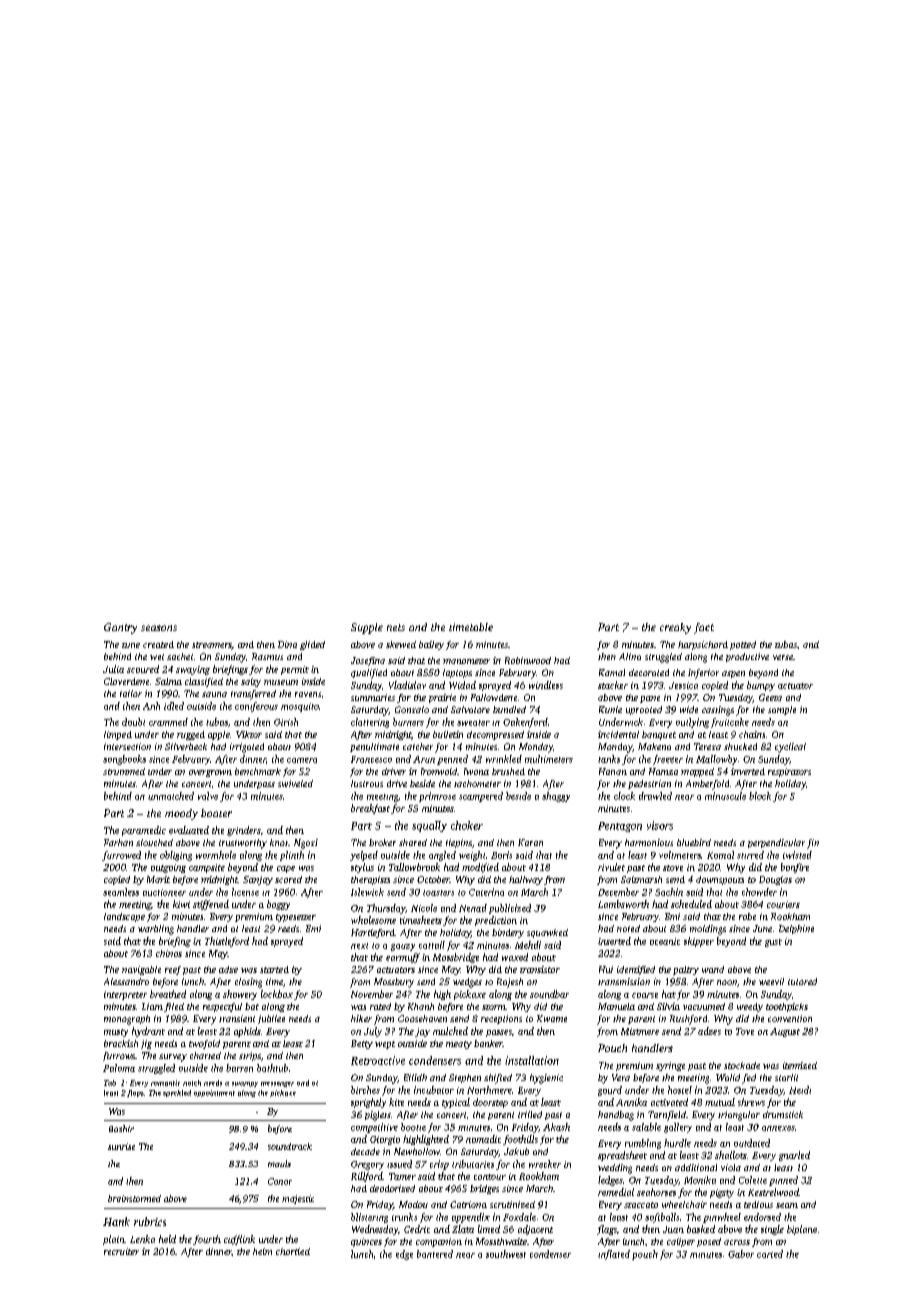 The width and height of the screenshot is (924, 1308). I want to click on breakfast, so click(370, 809).
